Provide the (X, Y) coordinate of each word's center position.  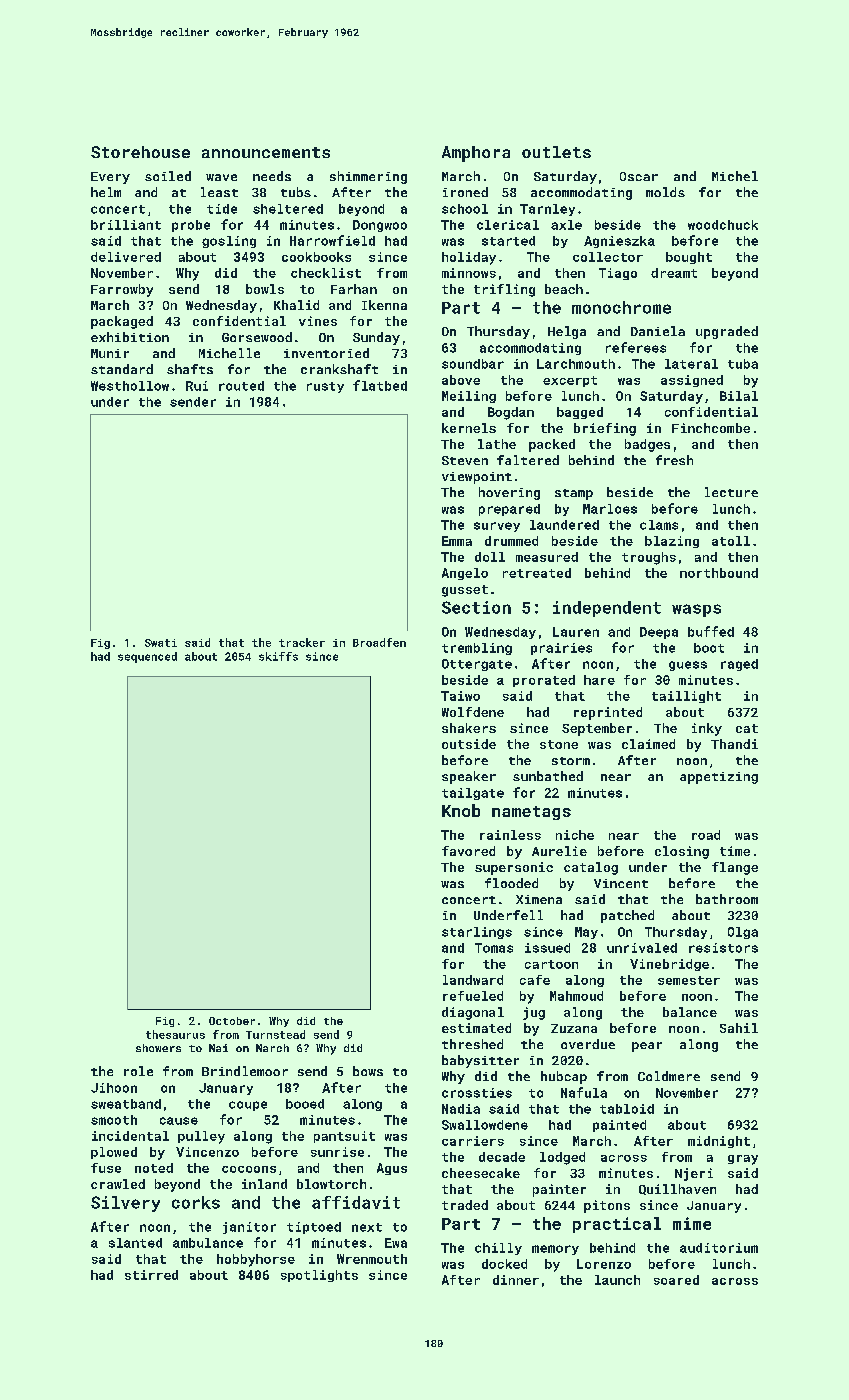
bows (368, 1071)
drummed (511, 541)
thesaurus (175, 1034)
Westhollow (130, 386)
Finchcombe (711, 428)
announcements (266, 152)
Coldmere (669, 1076)
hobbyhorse (256, 1260)
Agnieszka (619, 242)
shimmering (368, 177)
